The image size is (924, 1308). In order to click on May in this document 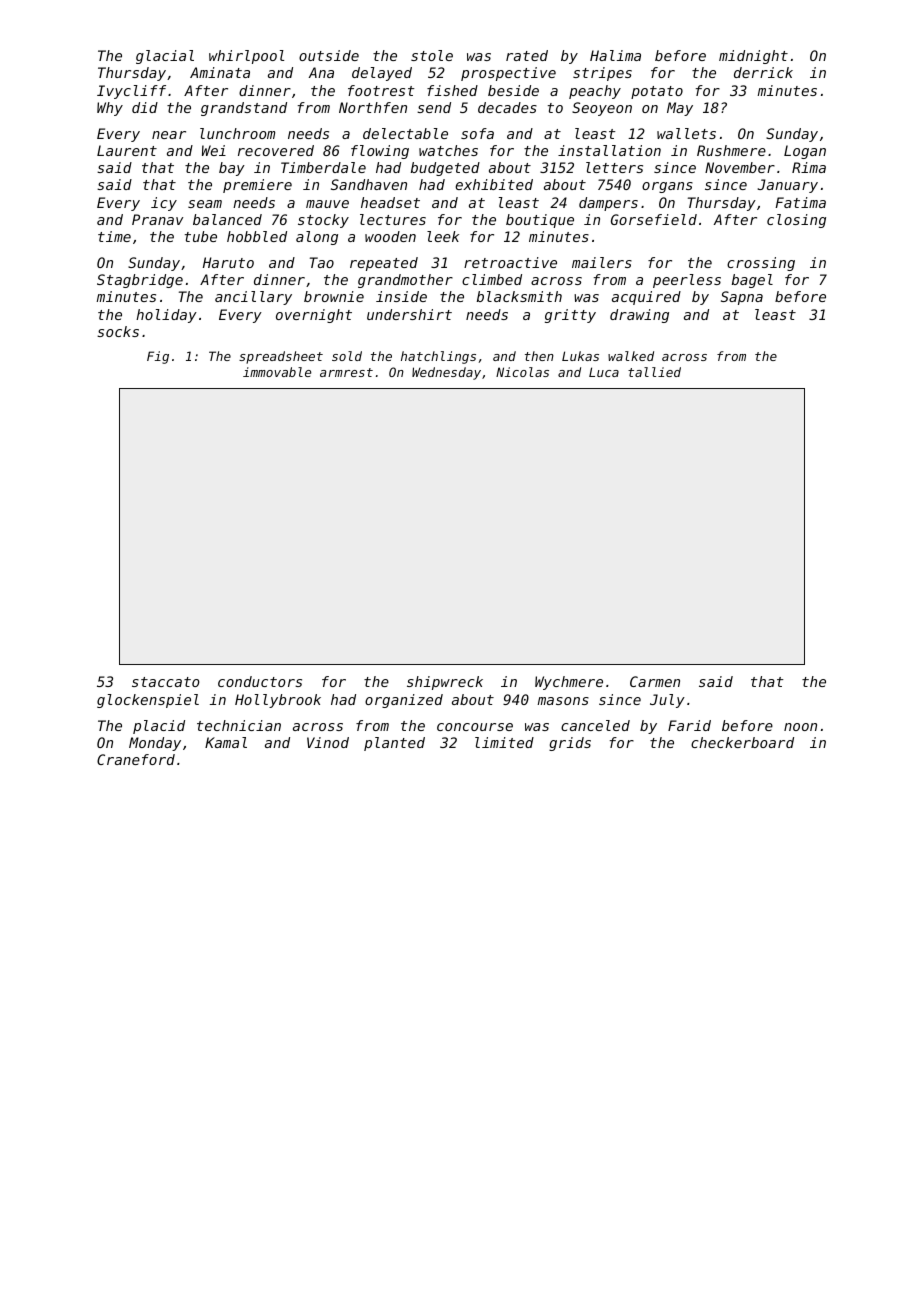, I will do `click(680, 109)`.
